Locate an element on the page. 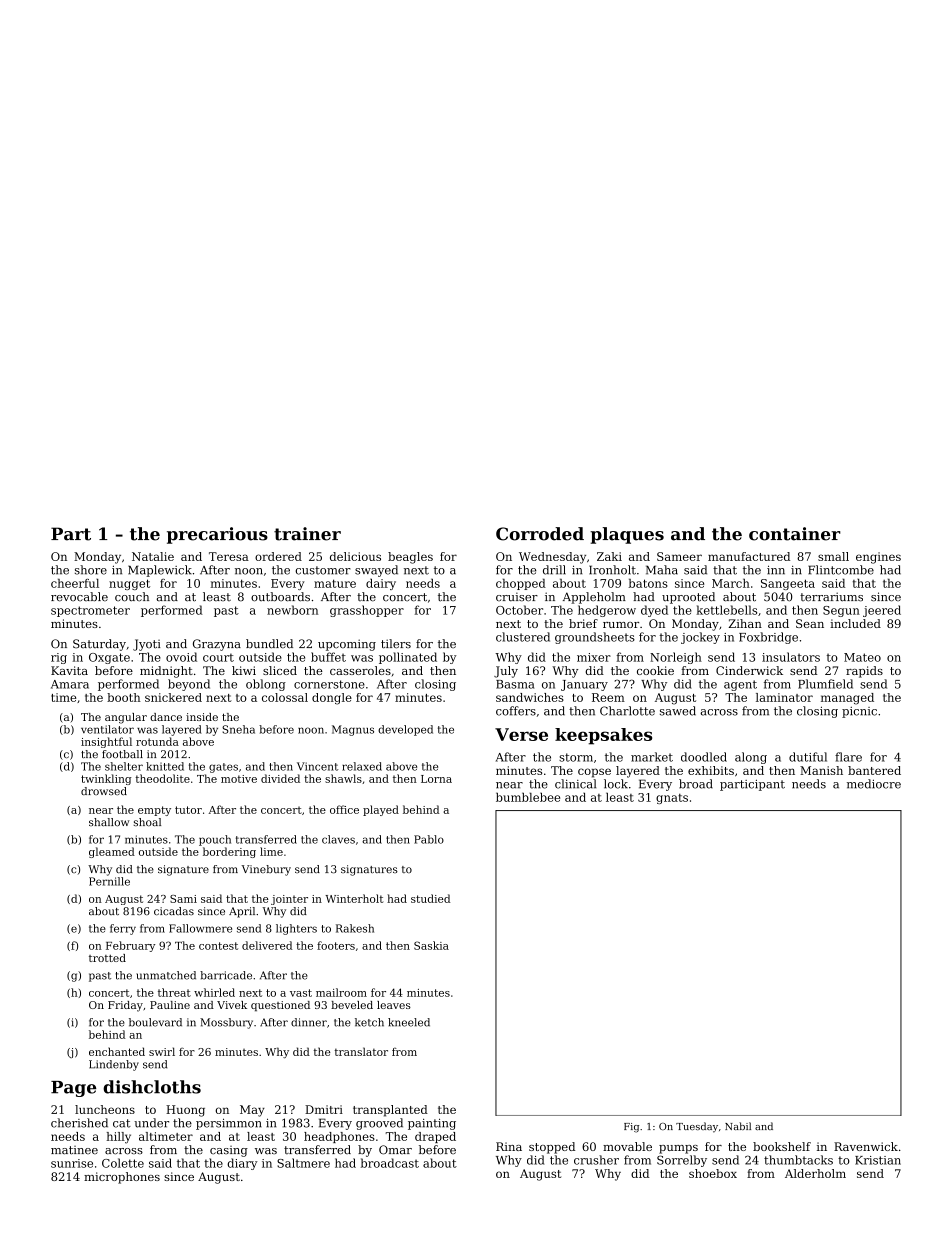 This document has width=952, height=1233. contest is located at coordinates (218, 946).
